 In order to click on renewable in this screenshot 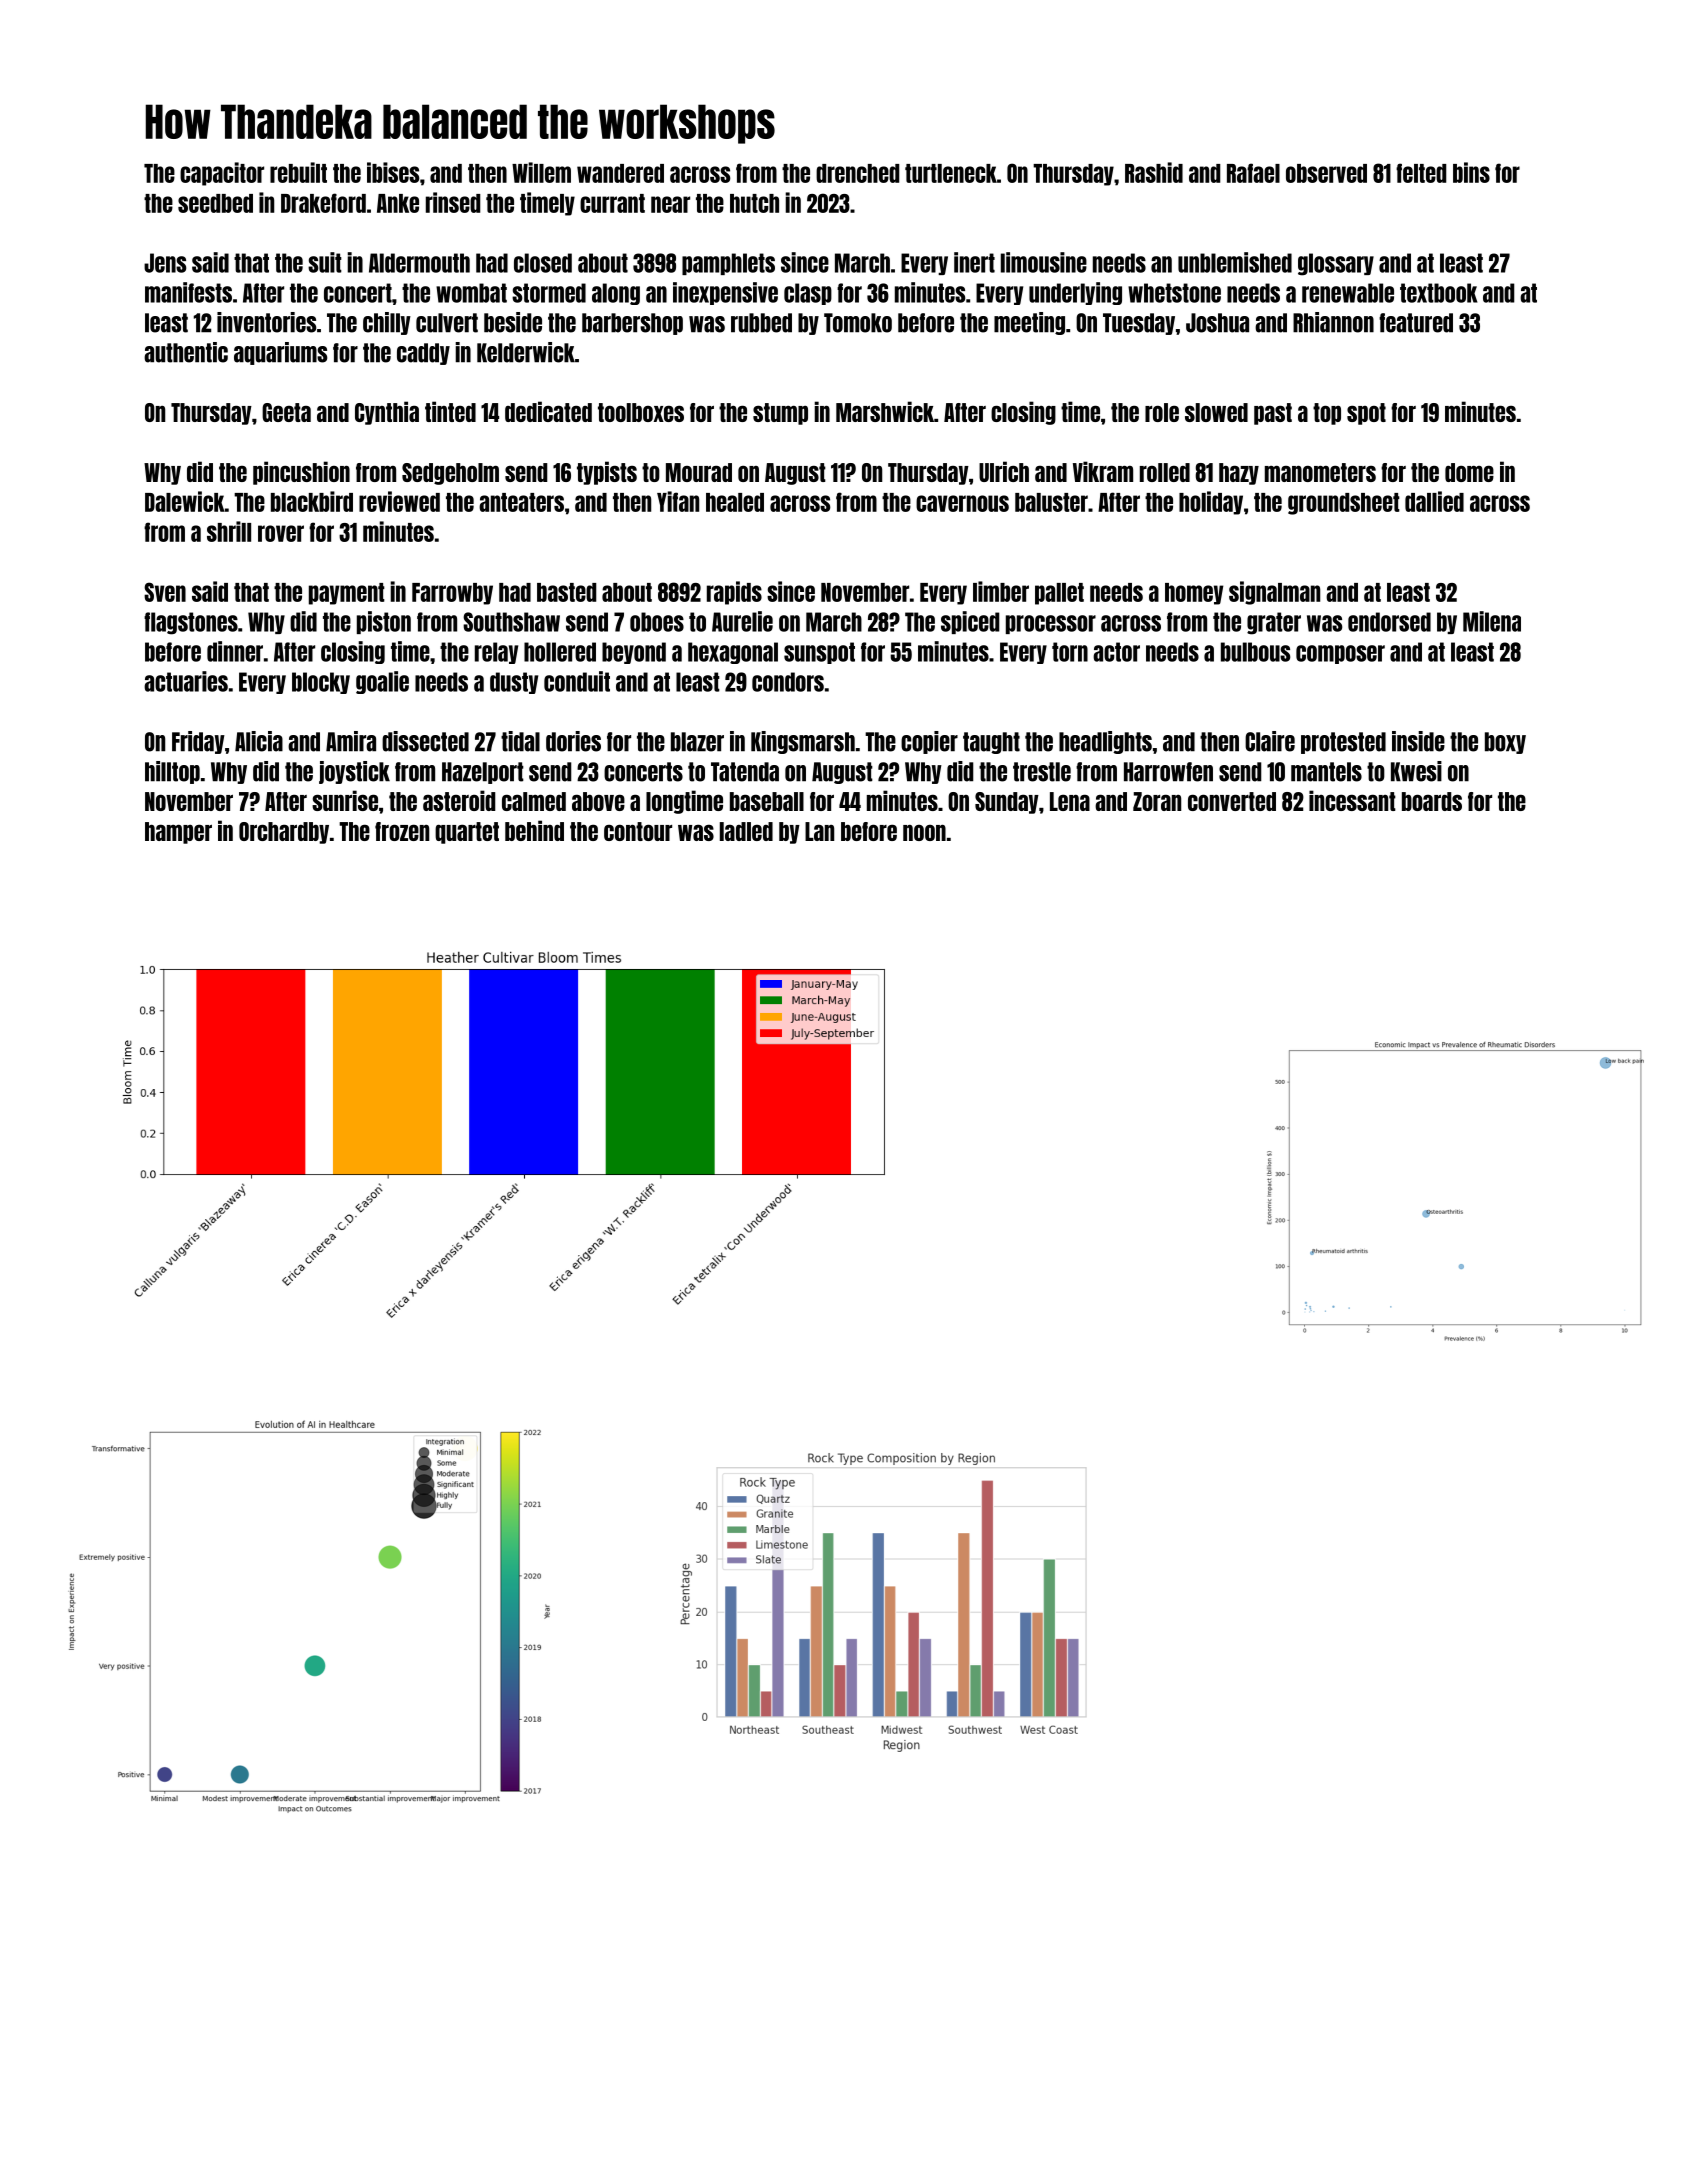, I will do `click(1348, 293)`.
